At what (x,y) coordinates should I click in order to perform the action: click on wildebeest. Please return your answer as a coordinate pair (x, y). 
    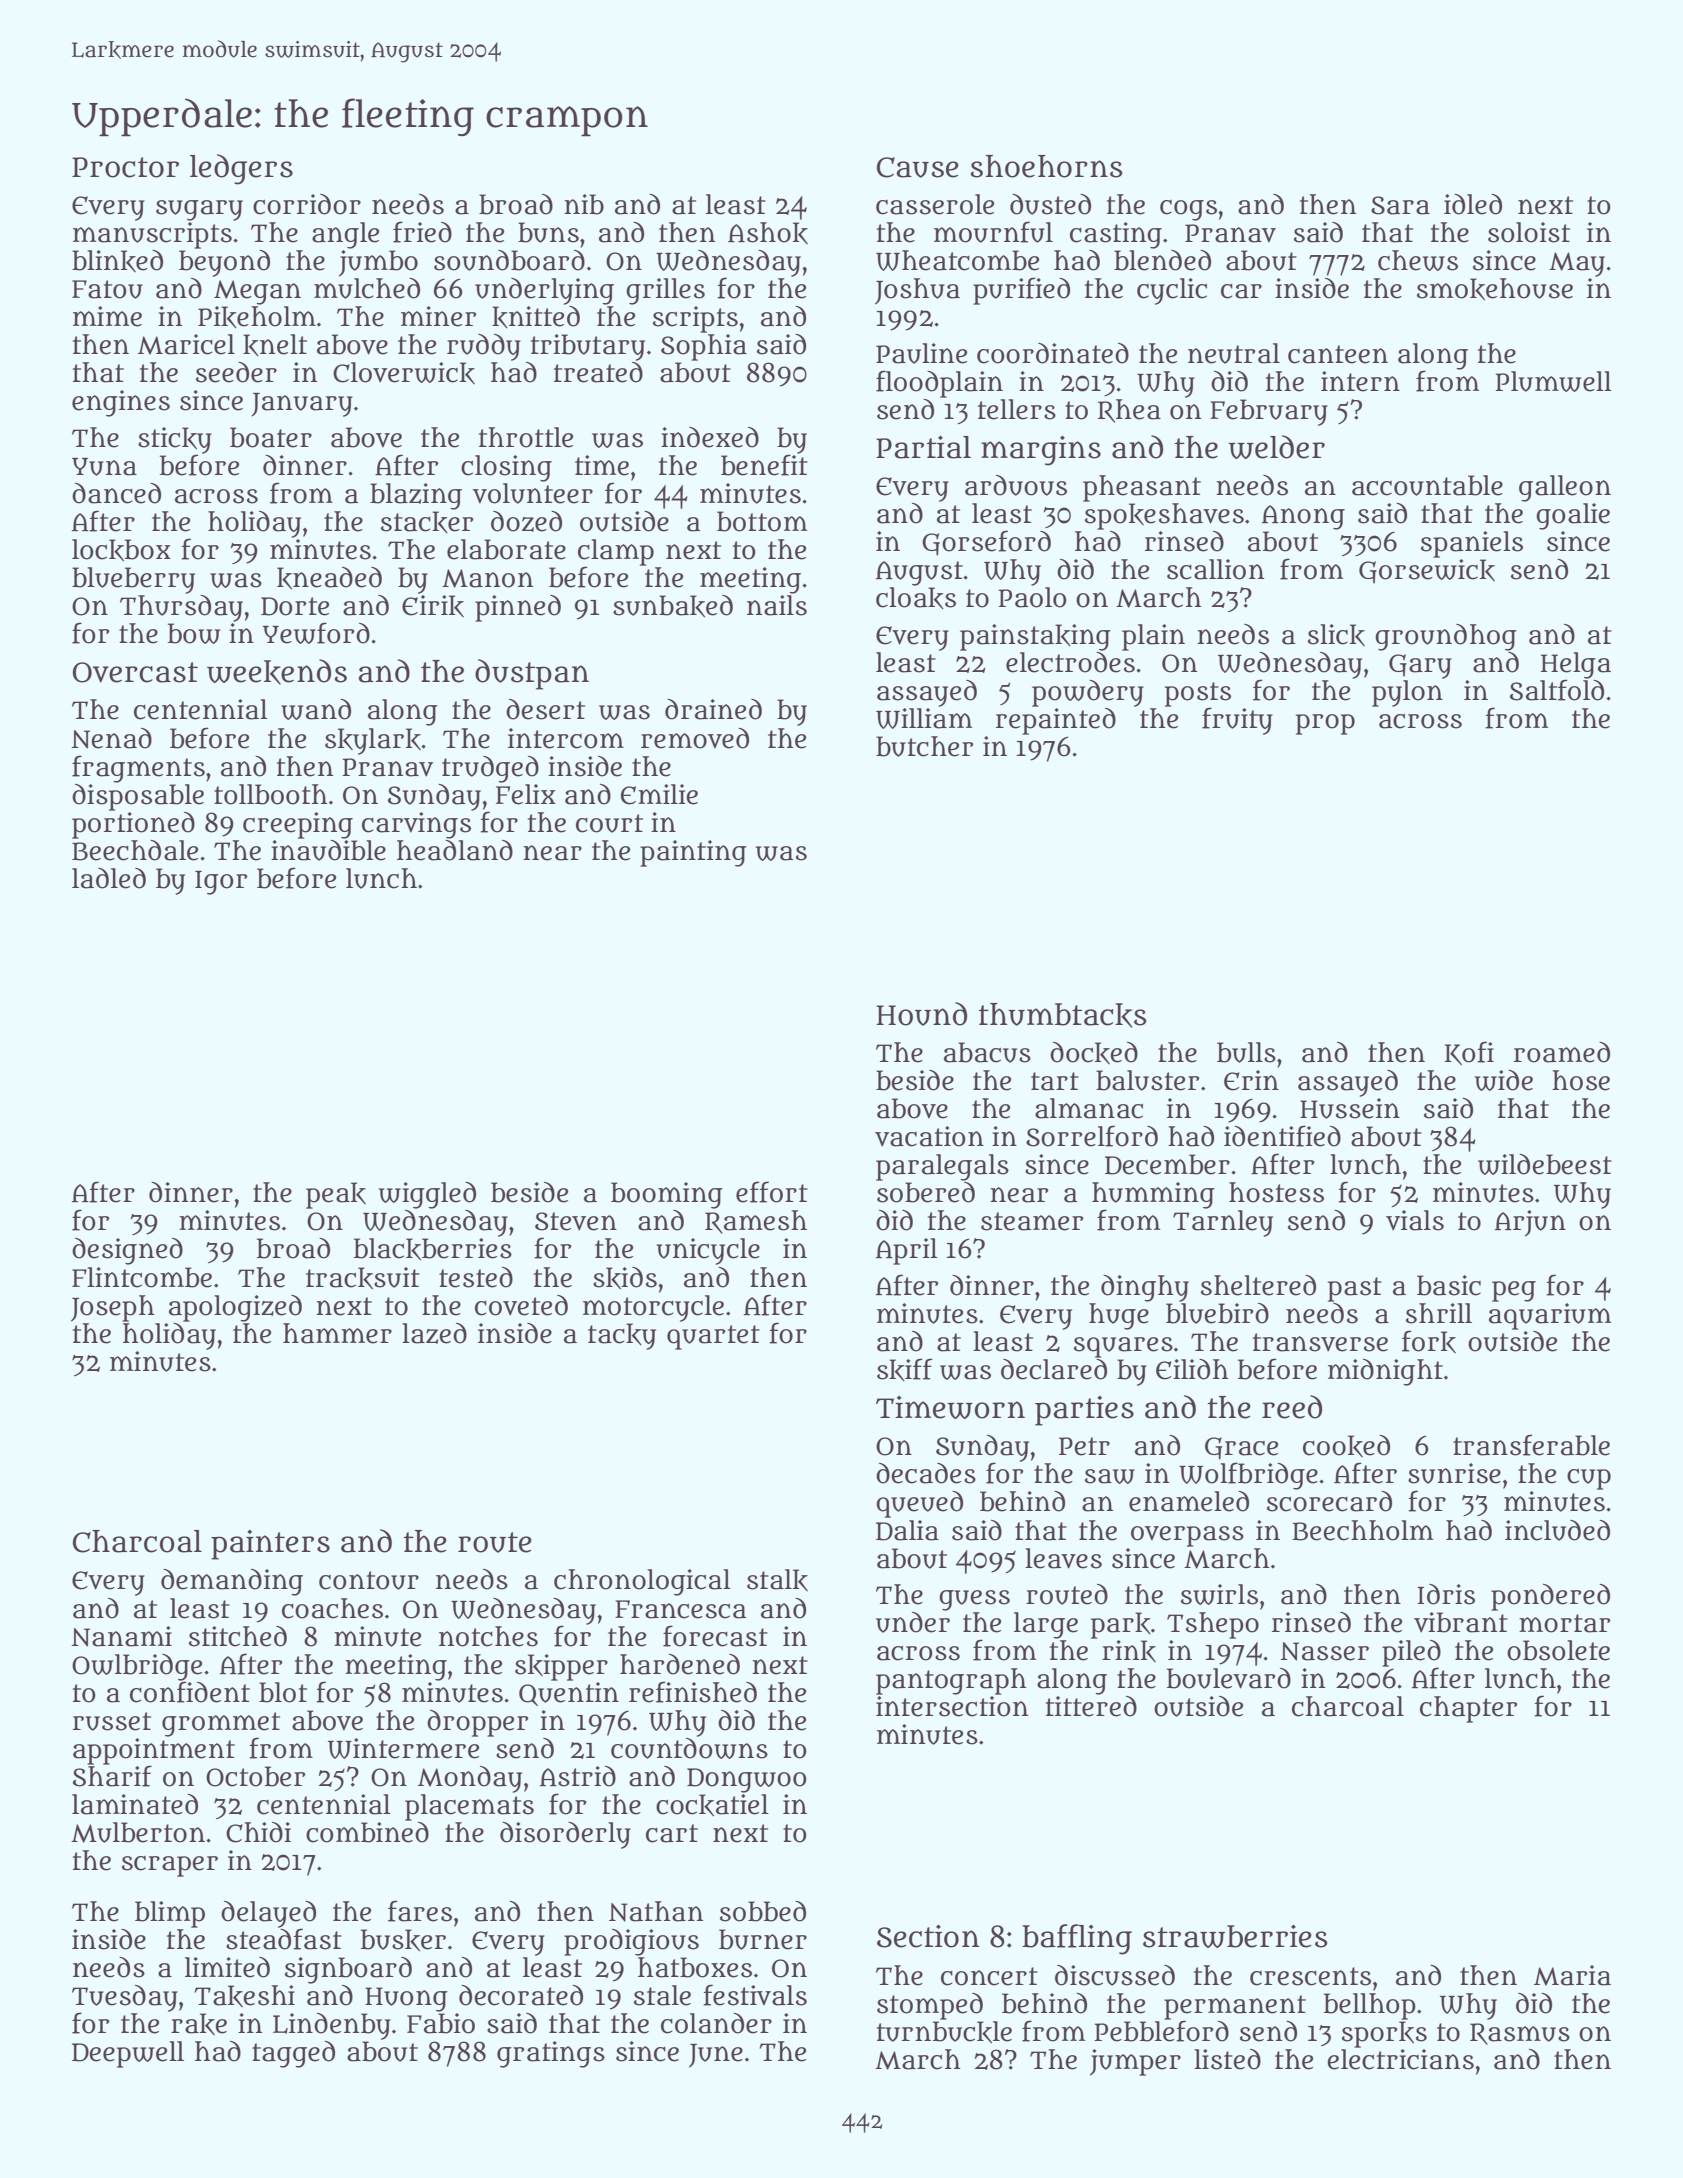
    Looking at the image, I should click on (1545, 1164).
